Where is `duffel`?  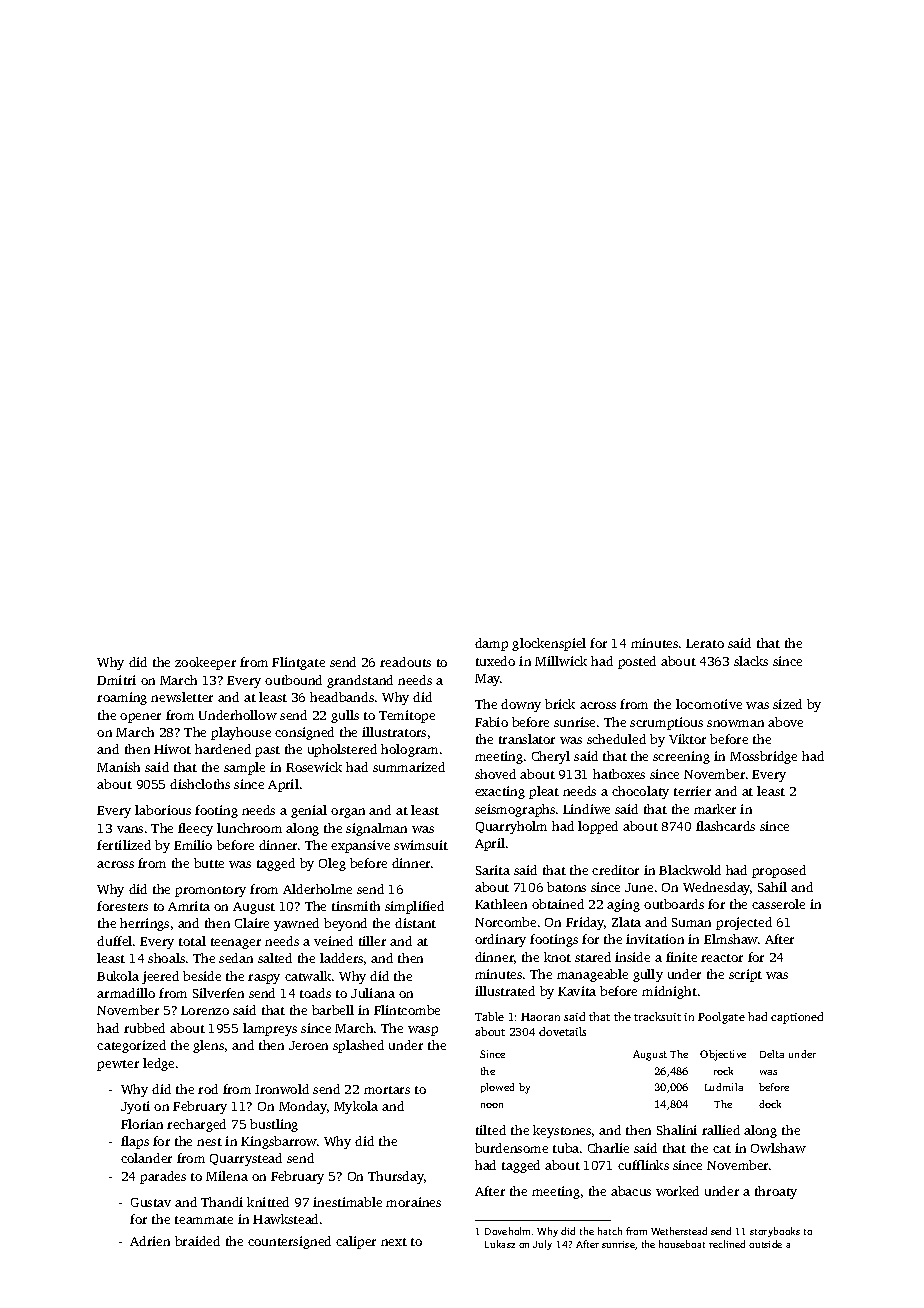 duffel is located at coordinates (114, 941).
